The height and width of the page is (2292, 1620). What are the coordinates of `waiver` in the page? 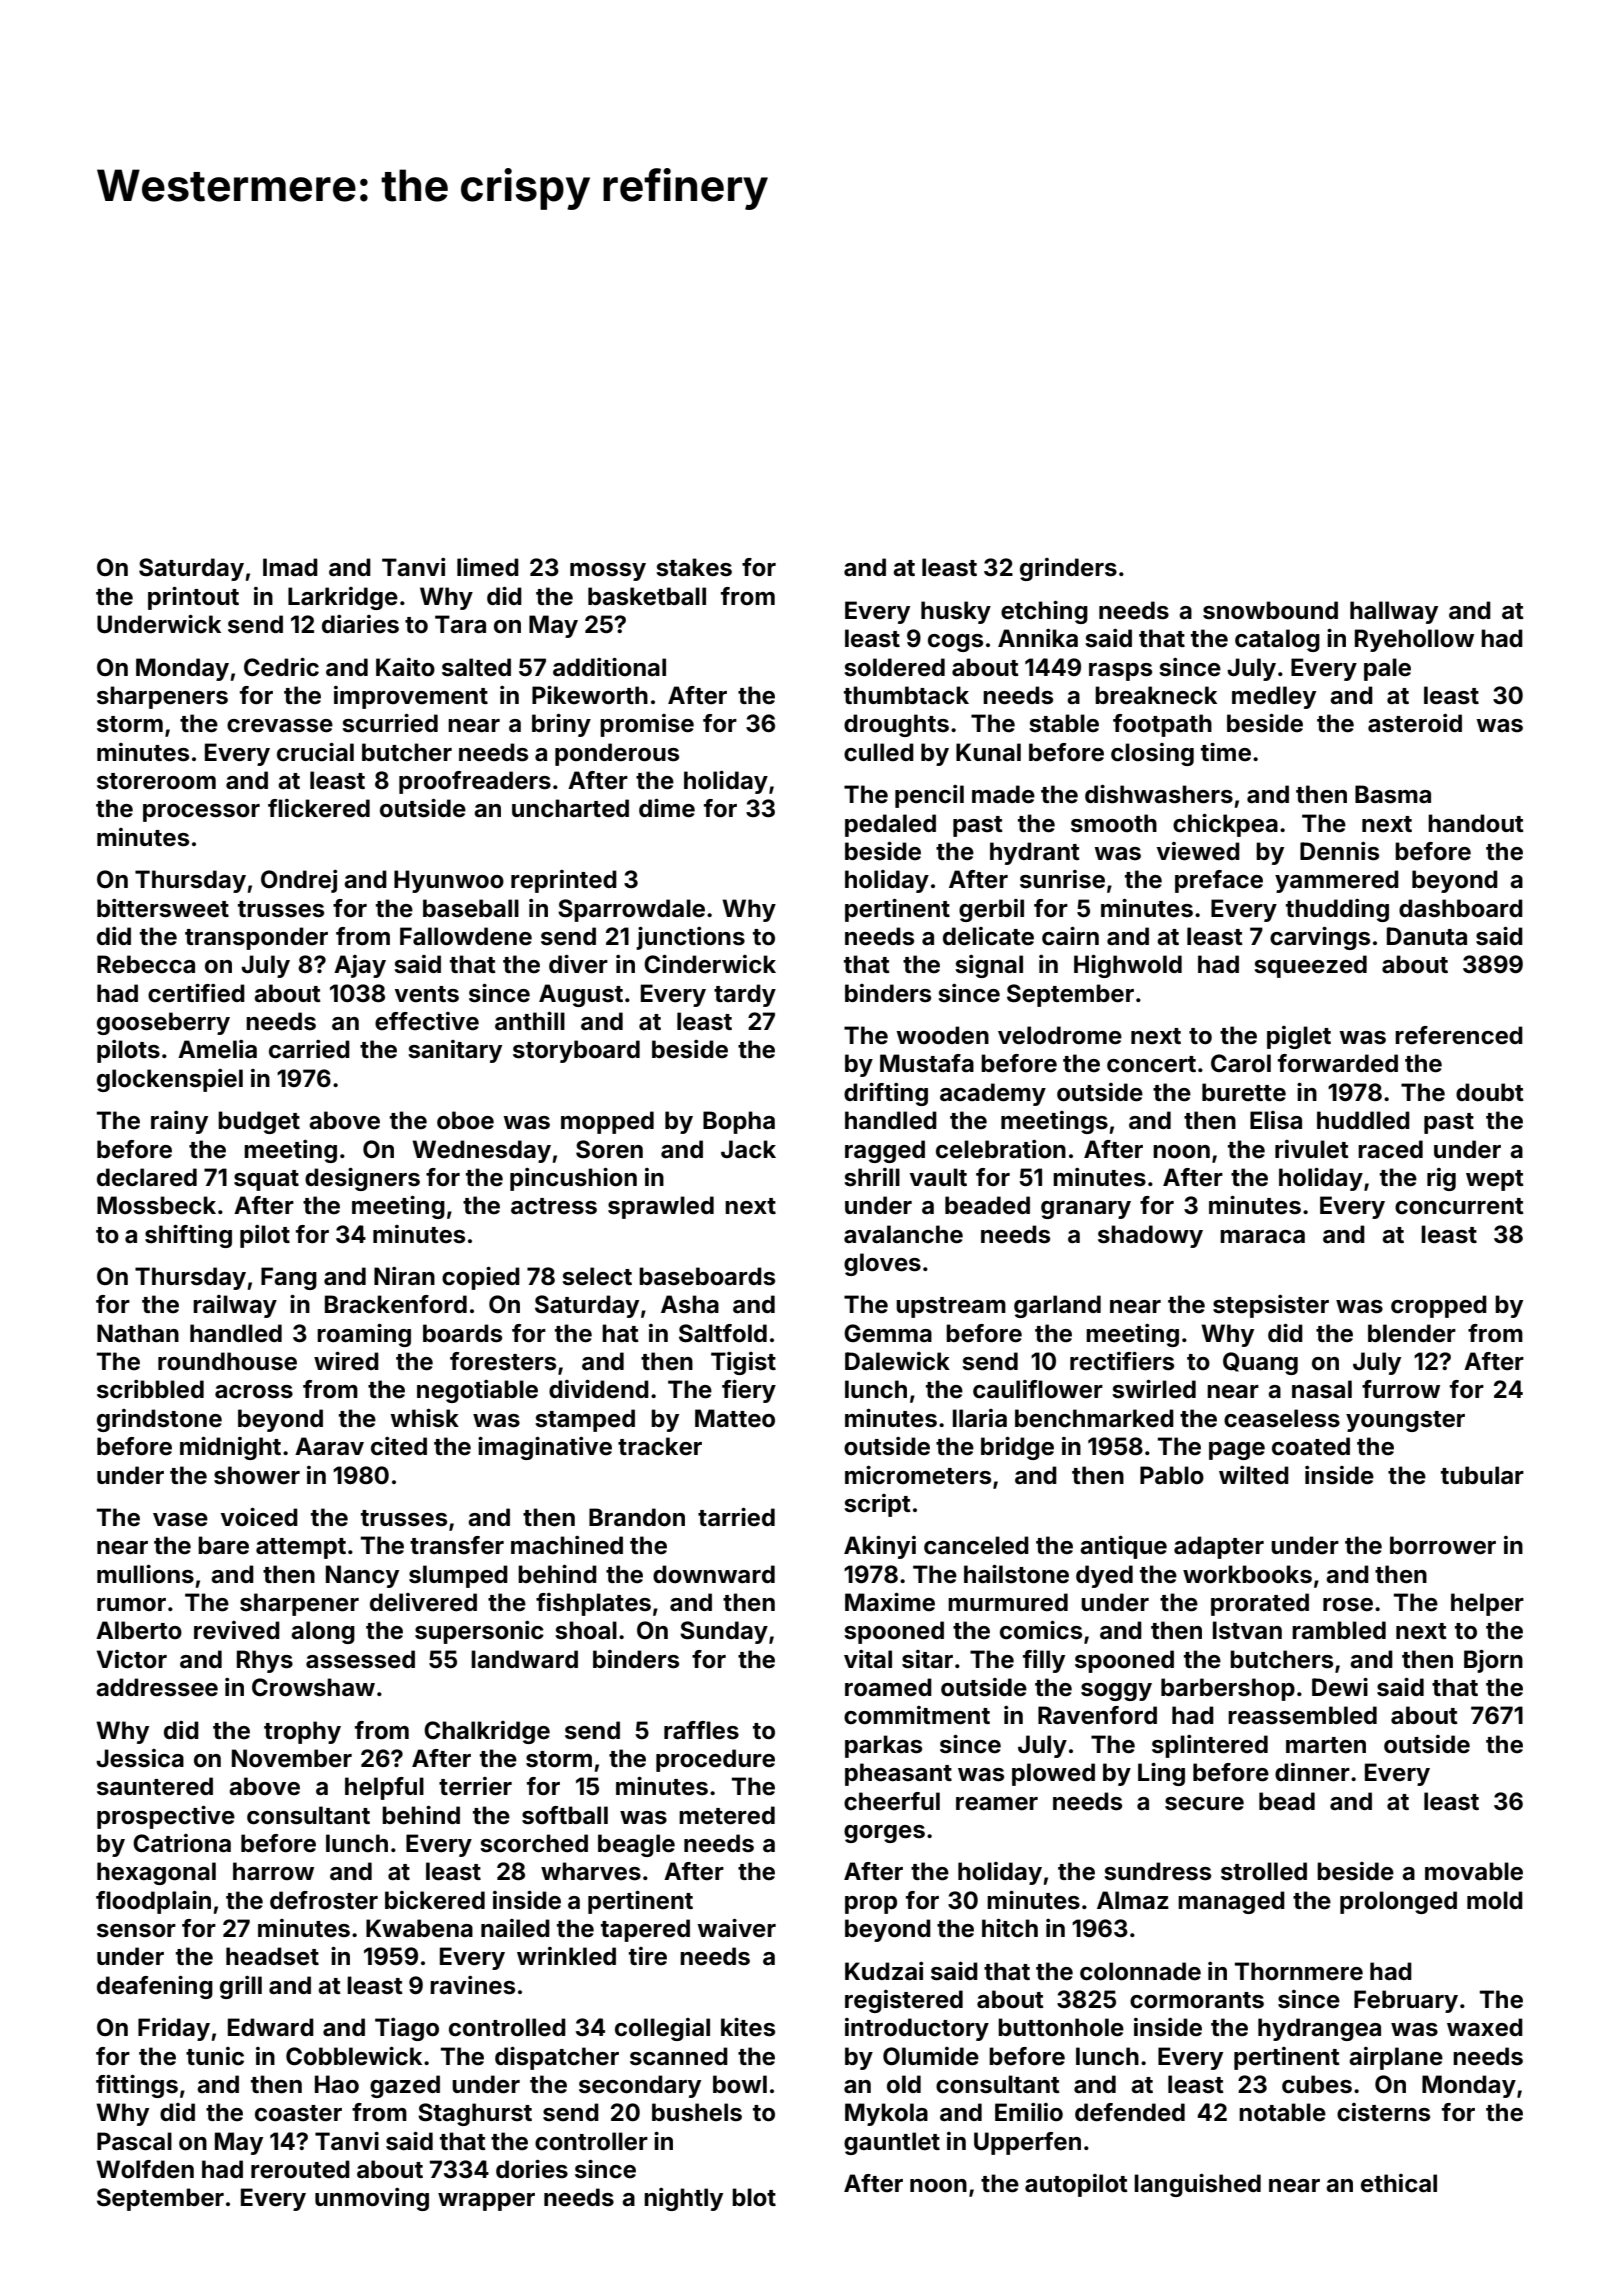 It's located at (736, 1928).
